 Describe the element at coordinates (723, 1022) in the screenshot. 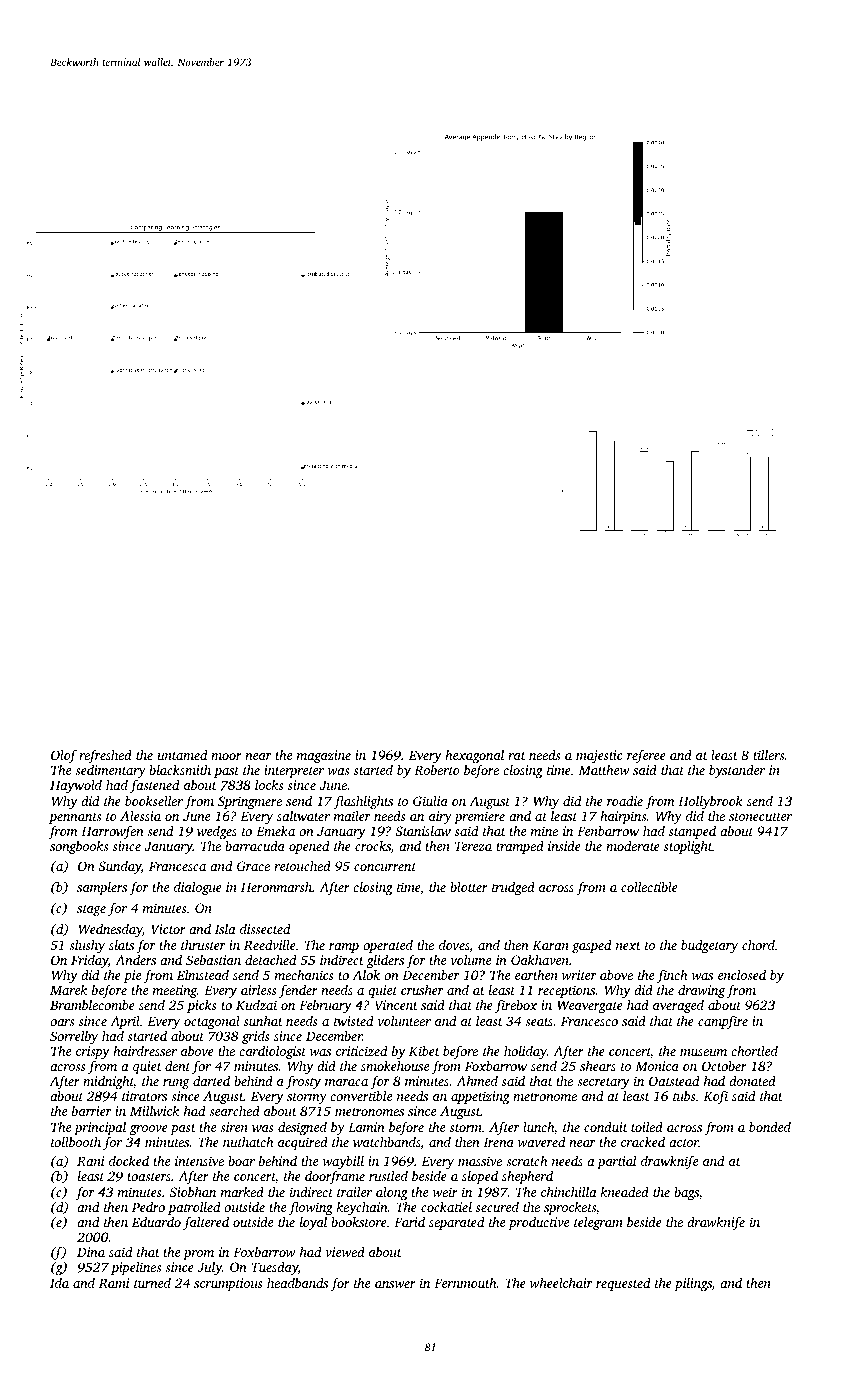

I see `campfire` at that location.
